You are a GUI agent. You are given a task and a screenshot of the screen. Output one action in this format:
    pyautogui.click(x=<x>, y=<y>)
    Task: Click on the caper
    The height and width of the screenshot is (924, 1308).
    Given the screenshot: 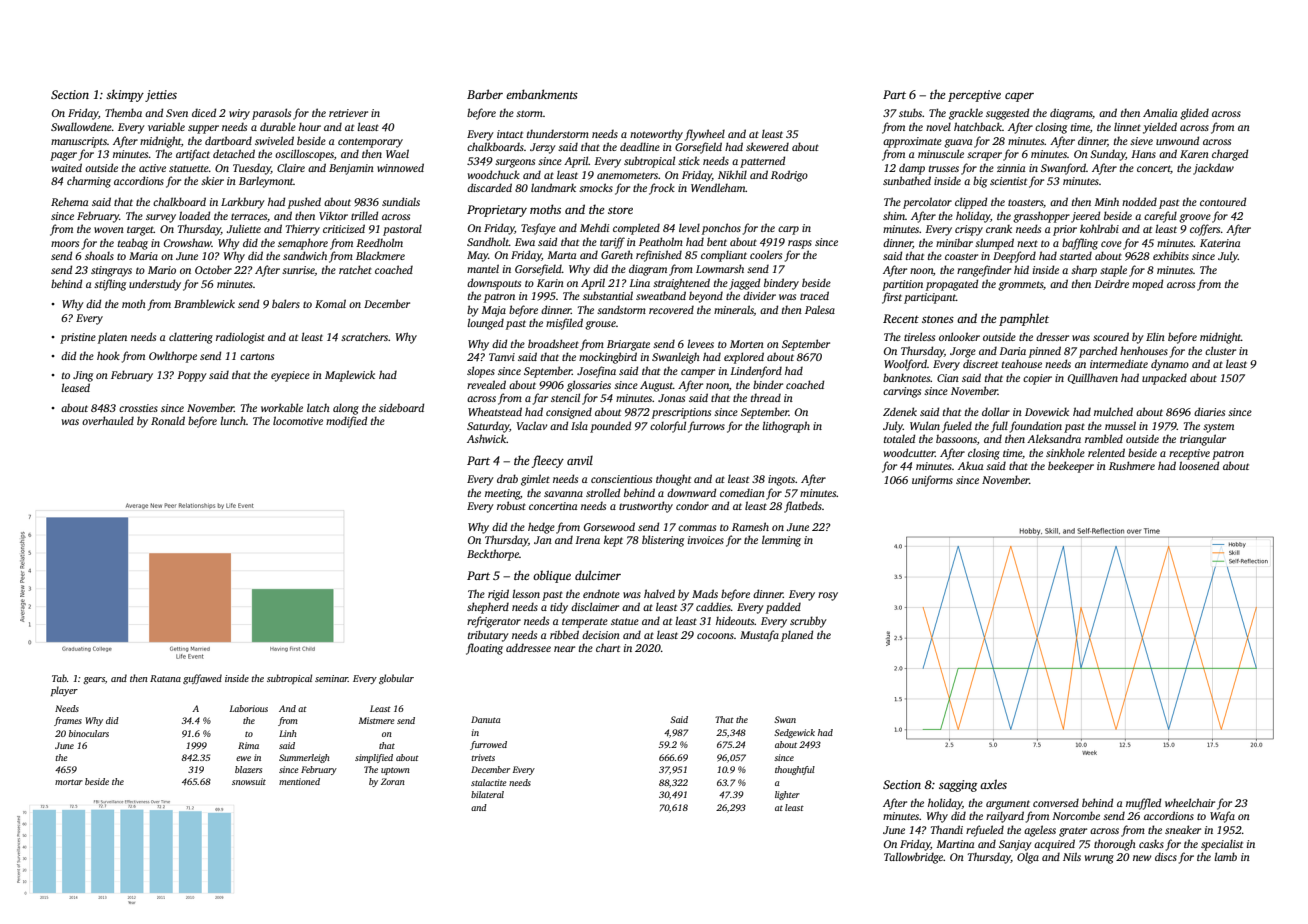 What is the action you would take?
    pyautogui.click(x=1019, y=97)
